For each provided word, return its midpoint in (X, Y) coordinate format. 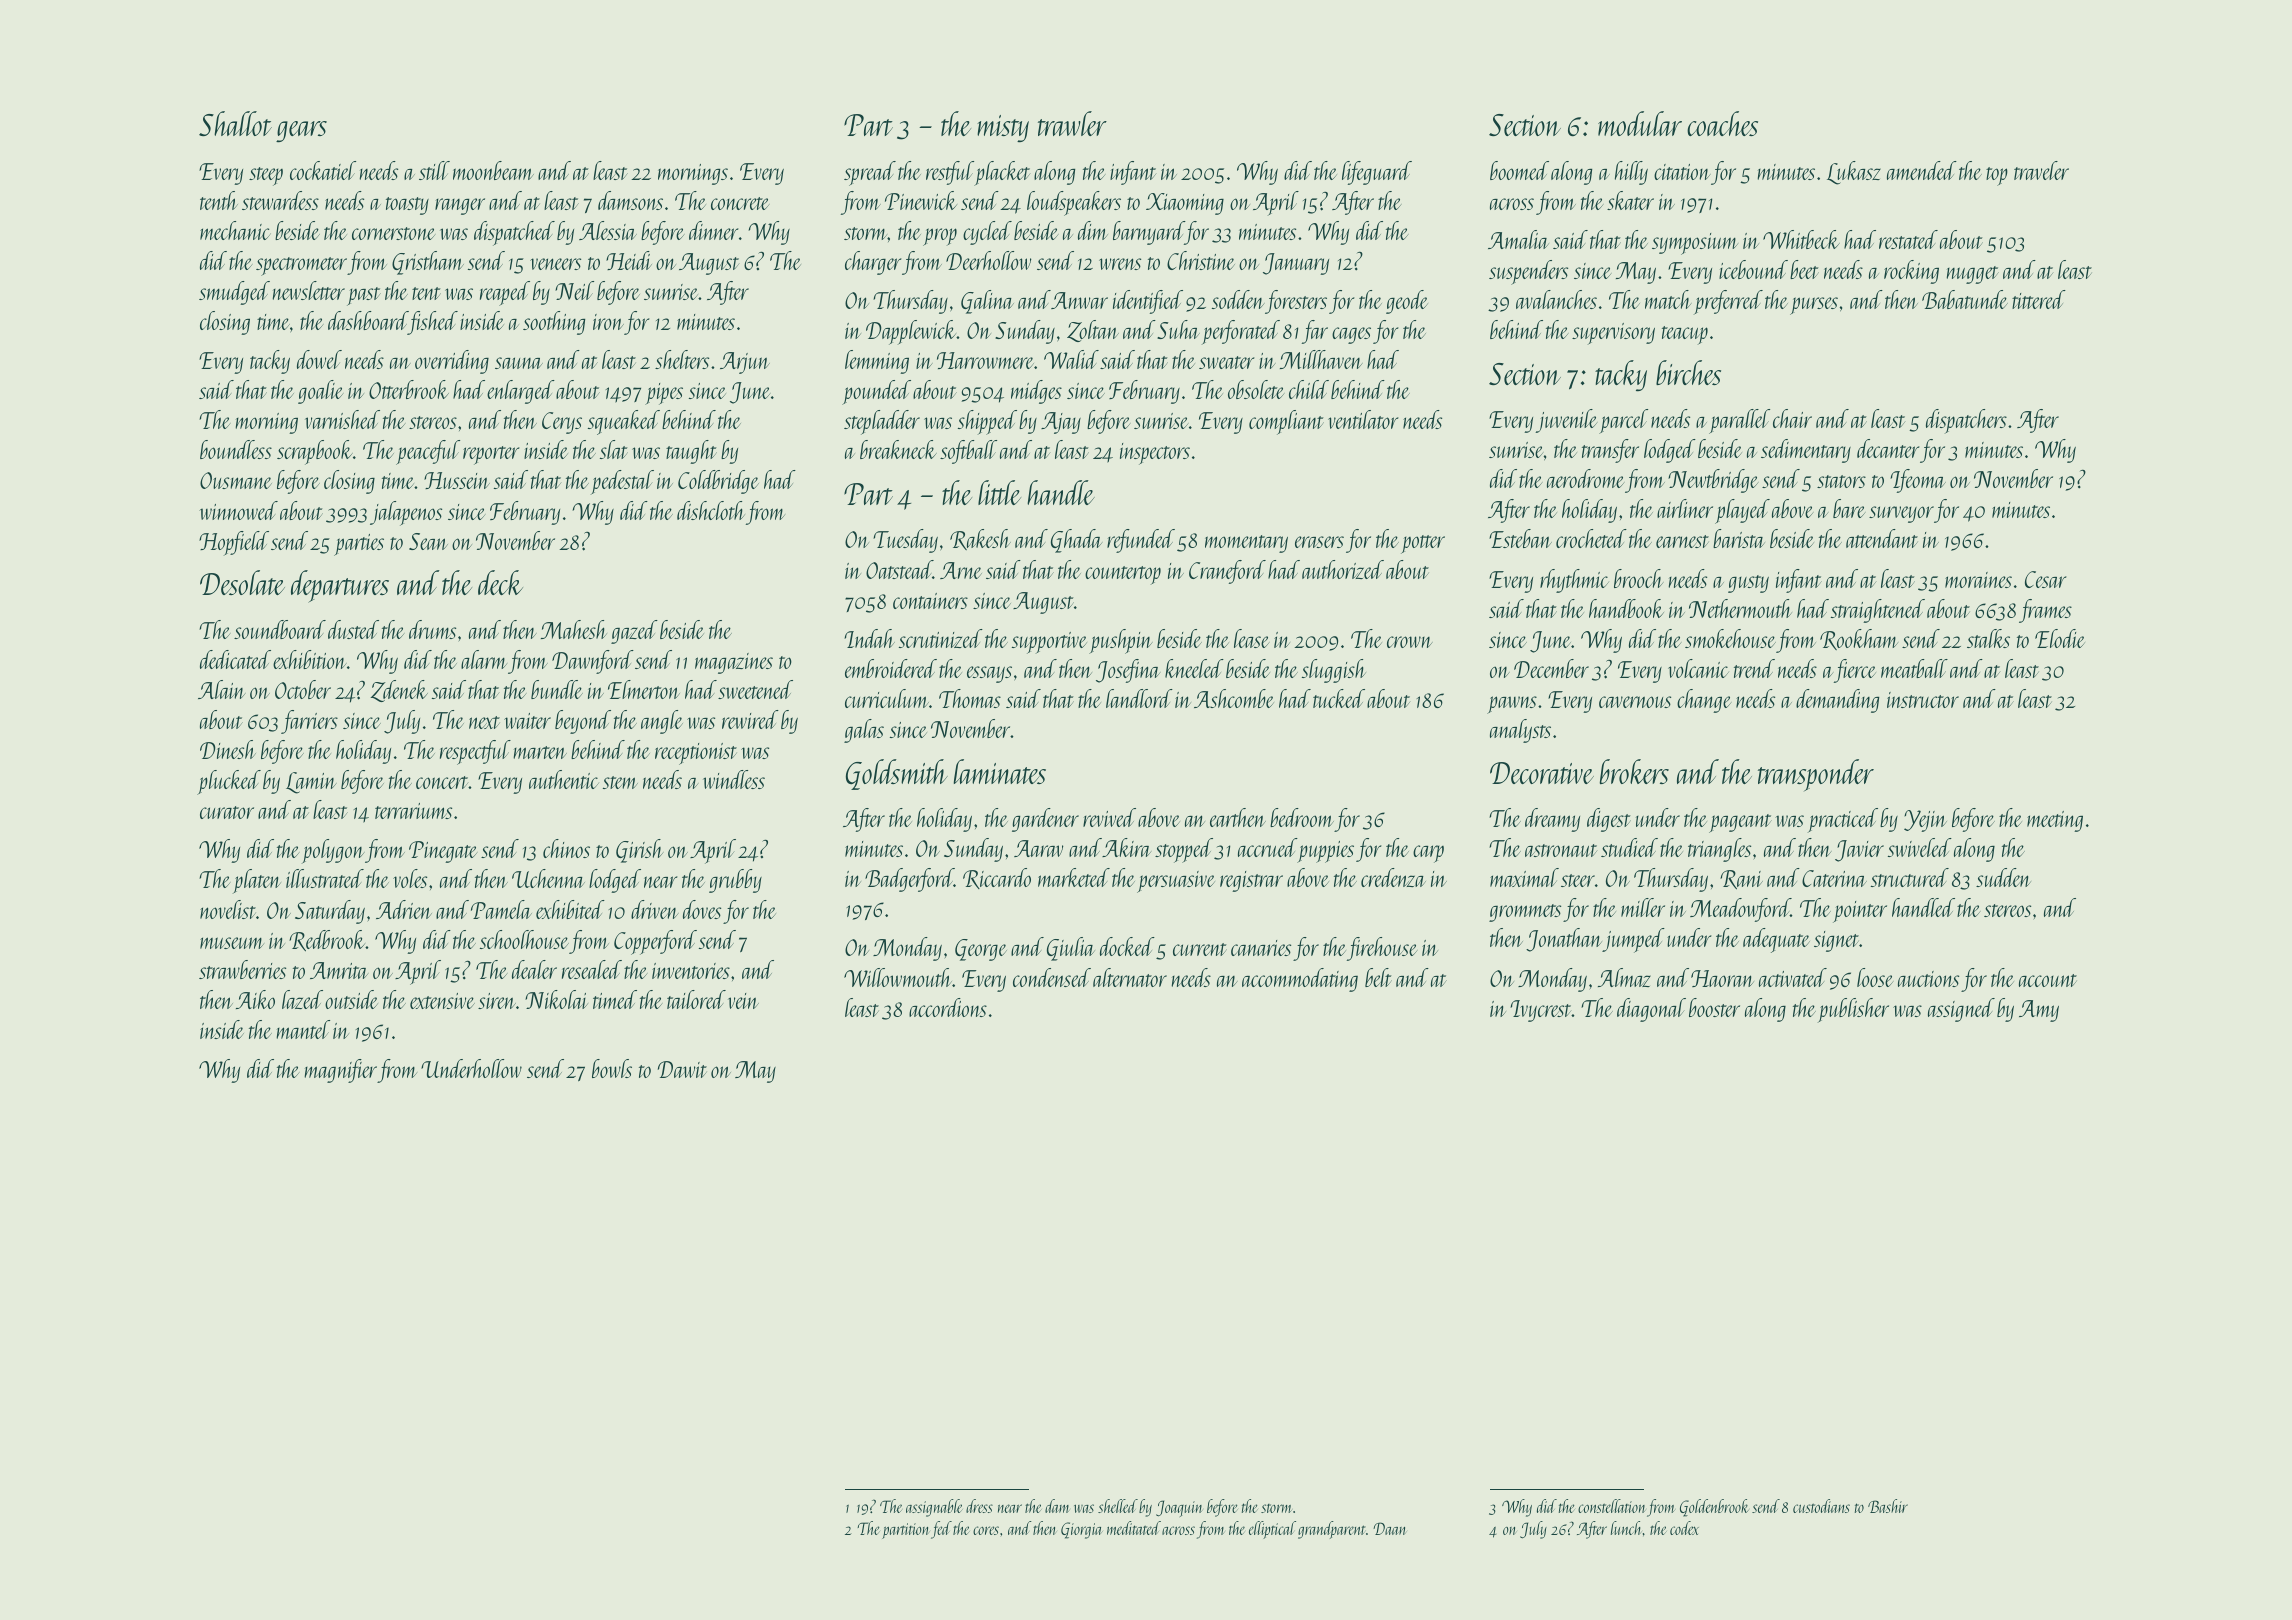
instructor (1923, 700)
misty (1003, 129)
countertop (1123, 575)
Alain (222, 689)
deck (500, 582)
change (1704, 701)
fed (941, 1530)
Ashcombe (1234, 698)
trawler (1072, 123)
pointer (1860, 912)
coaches (1722, 123)
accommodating (1300, 980)
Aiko (255, 999)
